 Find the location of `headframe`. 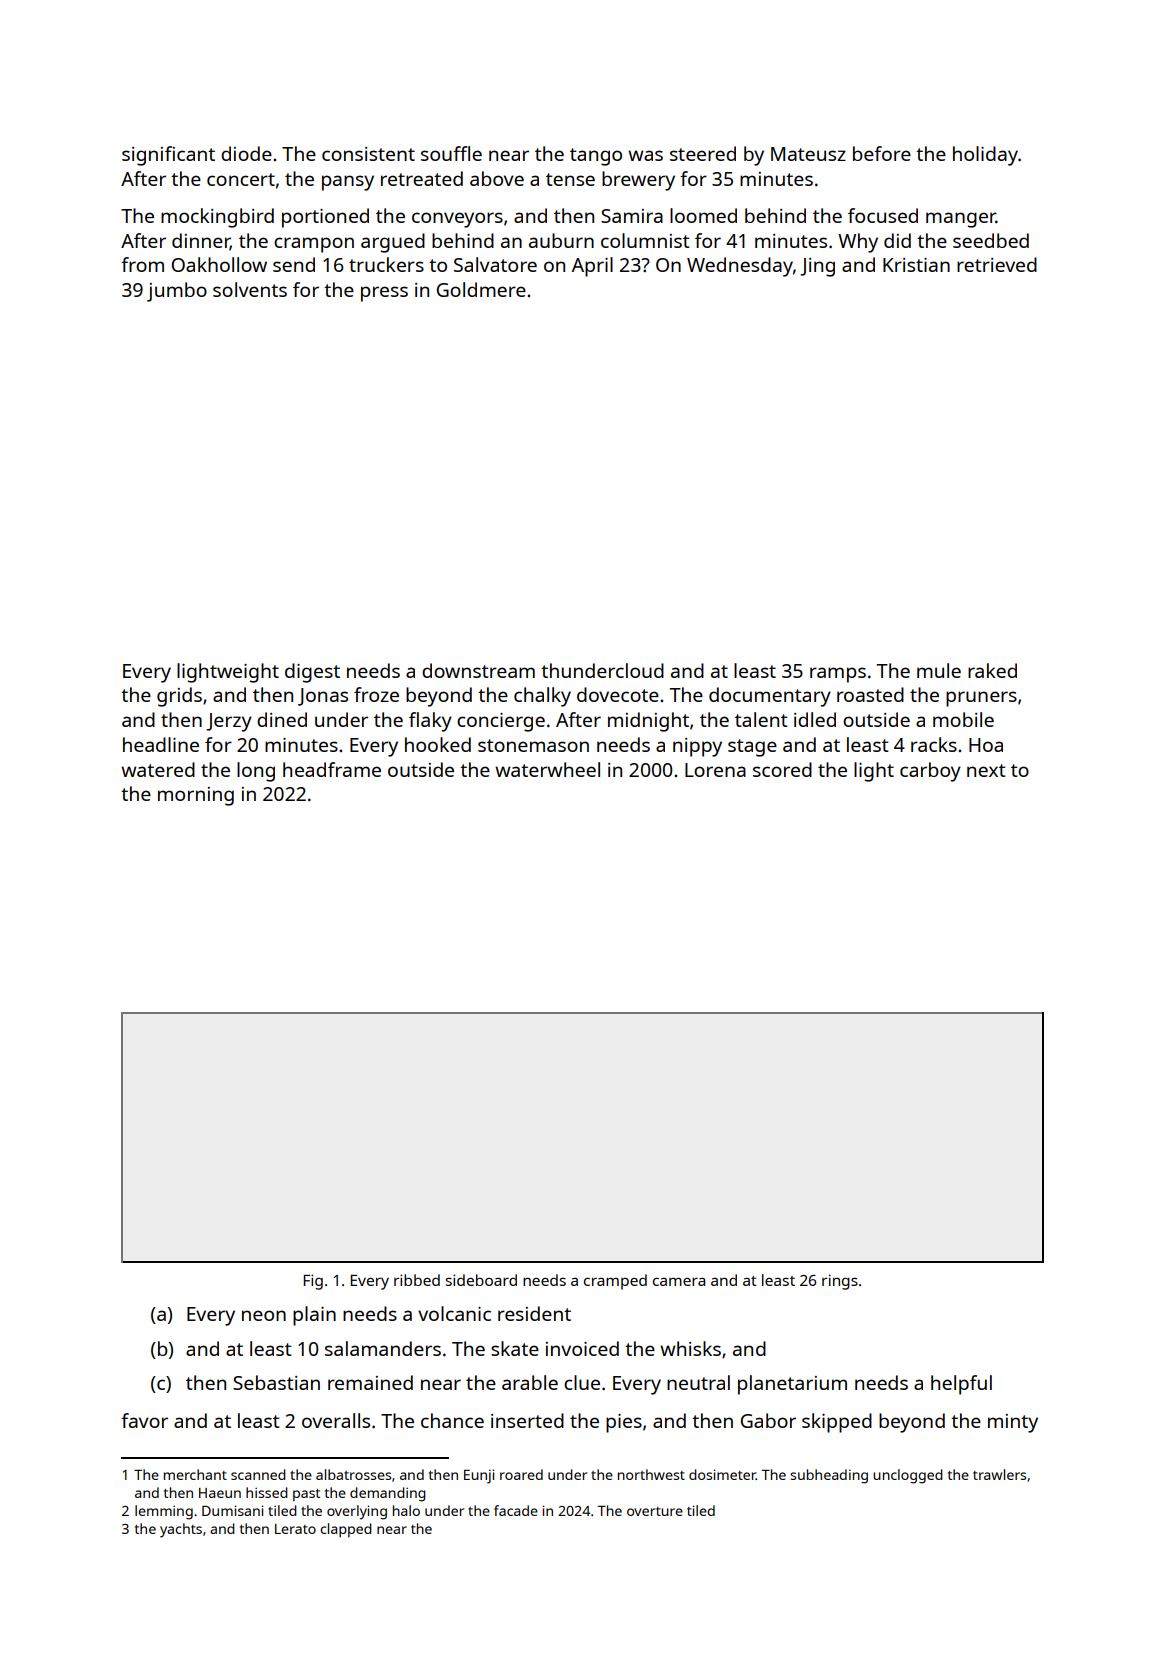

headframe is located at coordinates (332, 769).
